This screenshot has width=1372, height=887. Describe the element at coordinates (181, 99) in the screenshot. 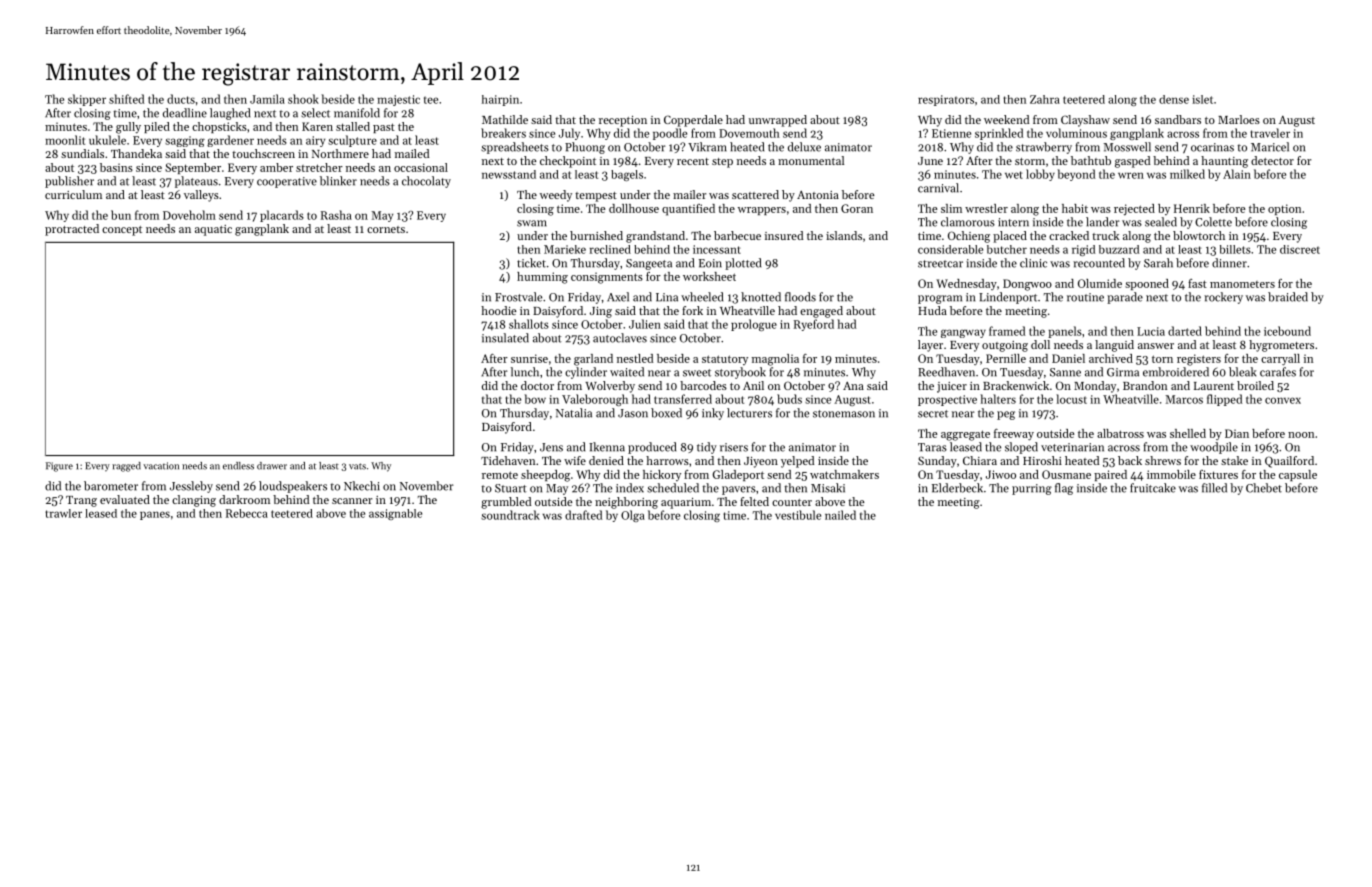

I see `ducts` at that location.
